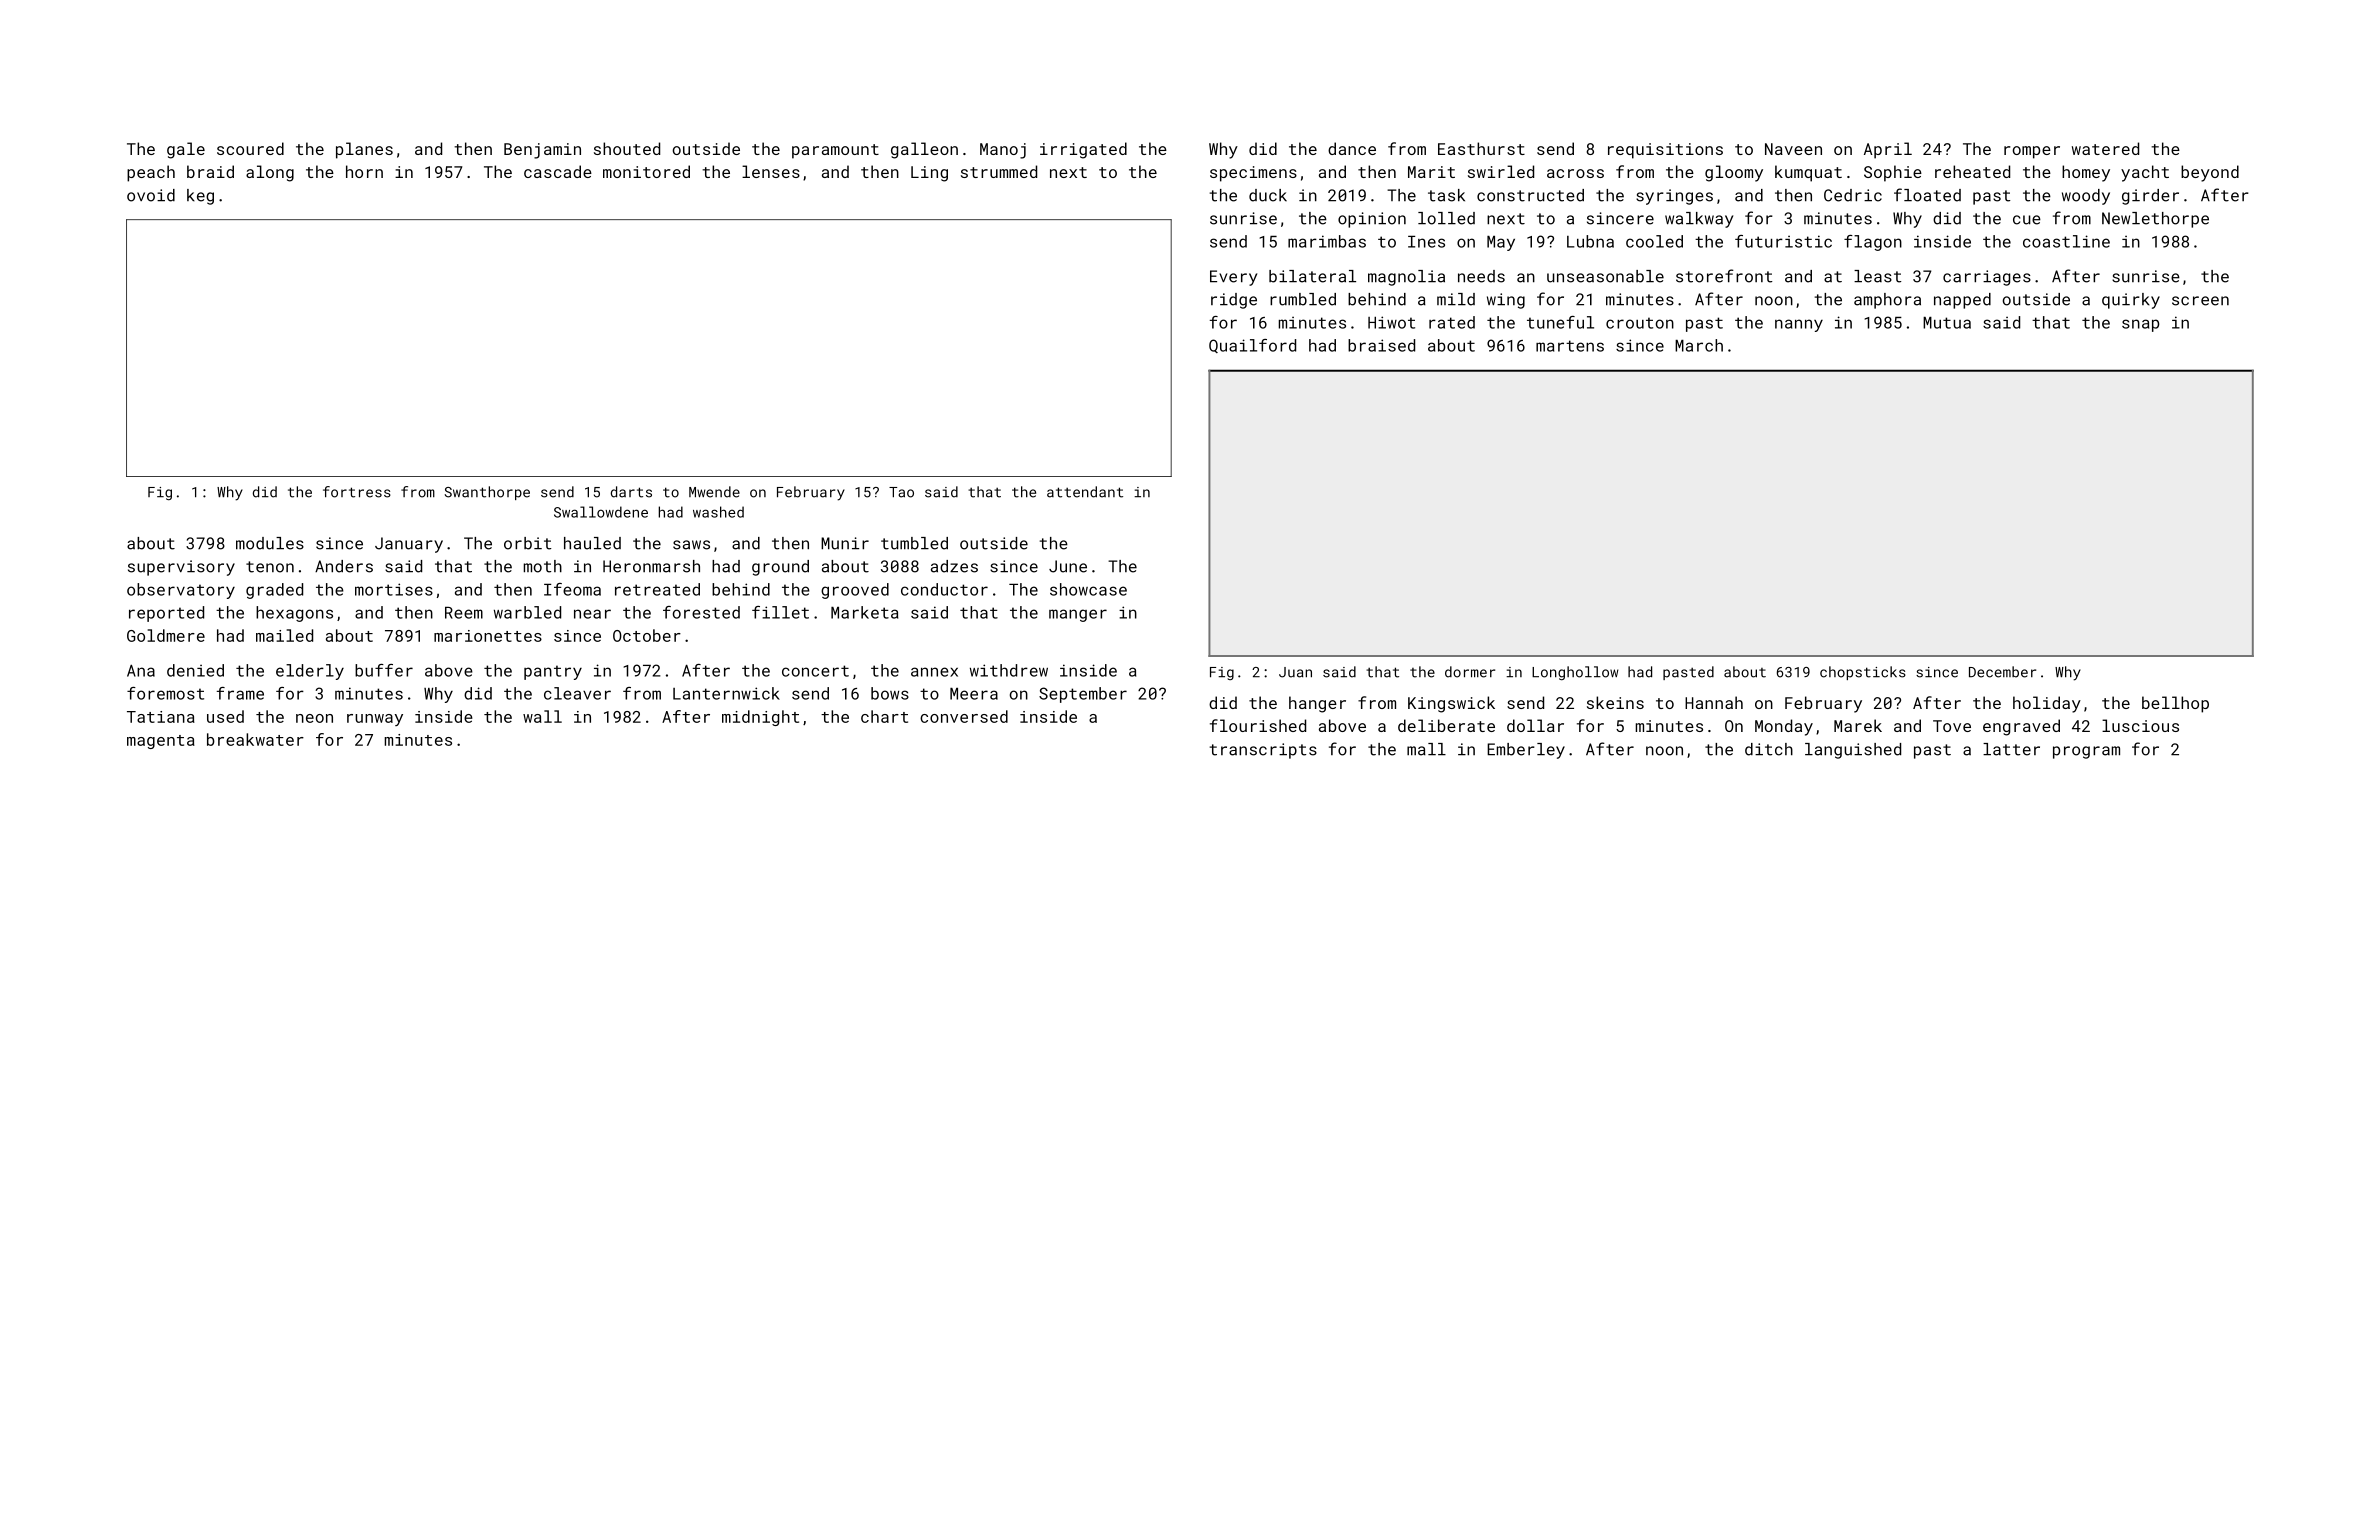  Describe the element at coordinates (1252, 346) in the image. I see `Quailford` at that location.
